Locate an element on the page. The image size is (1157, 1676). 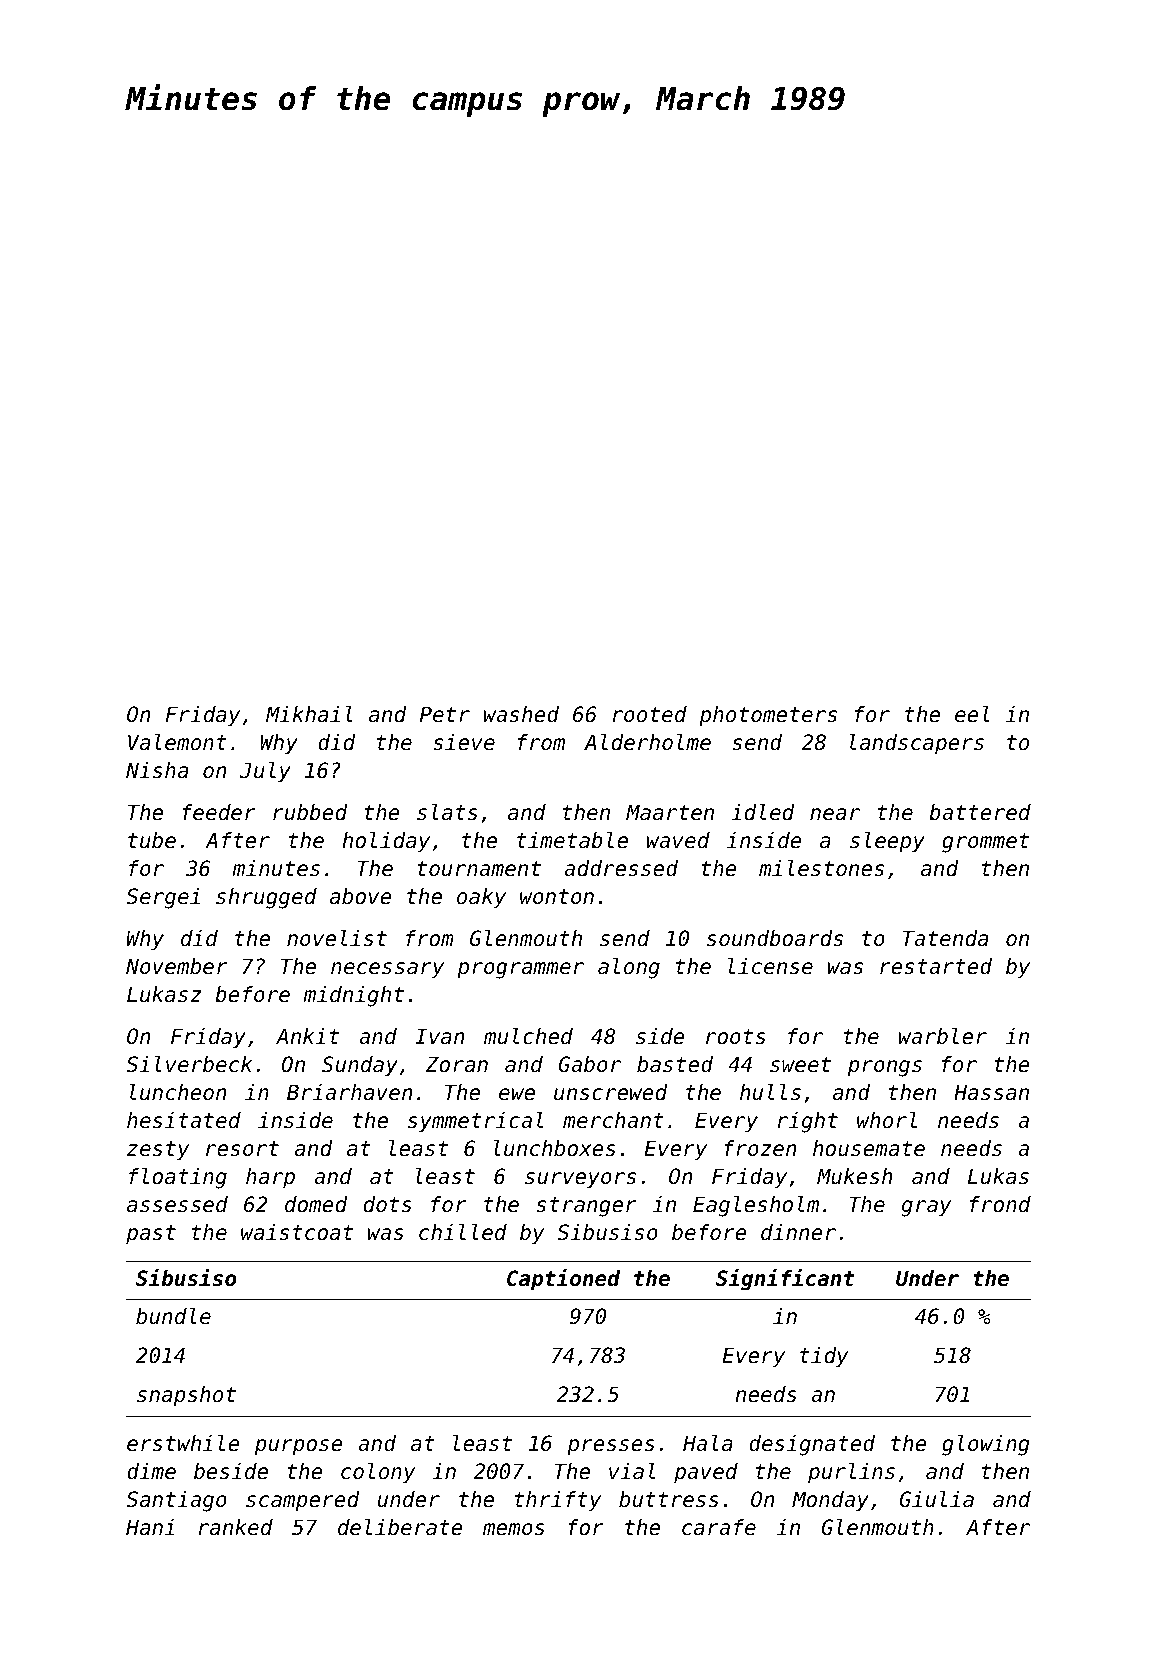
past is located at coordinates (151, 1235).
